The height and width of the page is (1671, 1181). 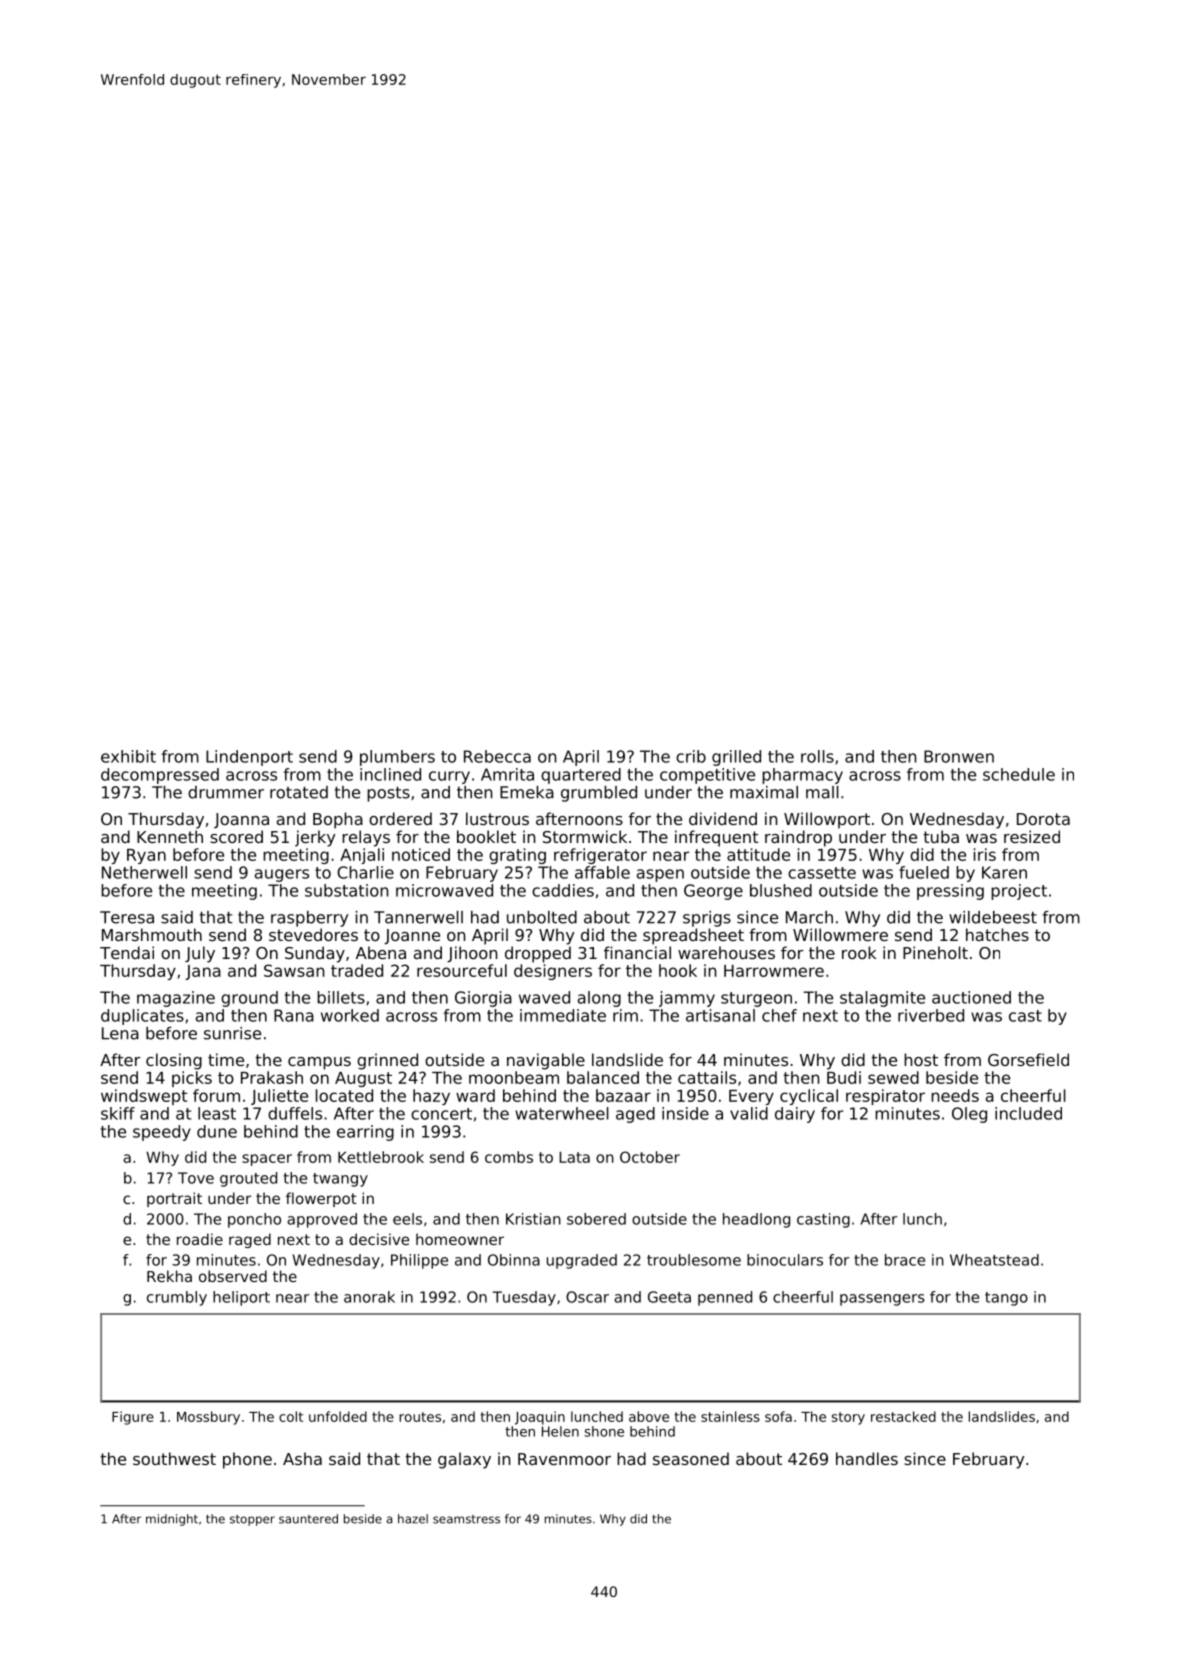 What do you see at coordinates (669, 1297) in the page?
I see `Geeta` at bounding box center [669, 1297].
